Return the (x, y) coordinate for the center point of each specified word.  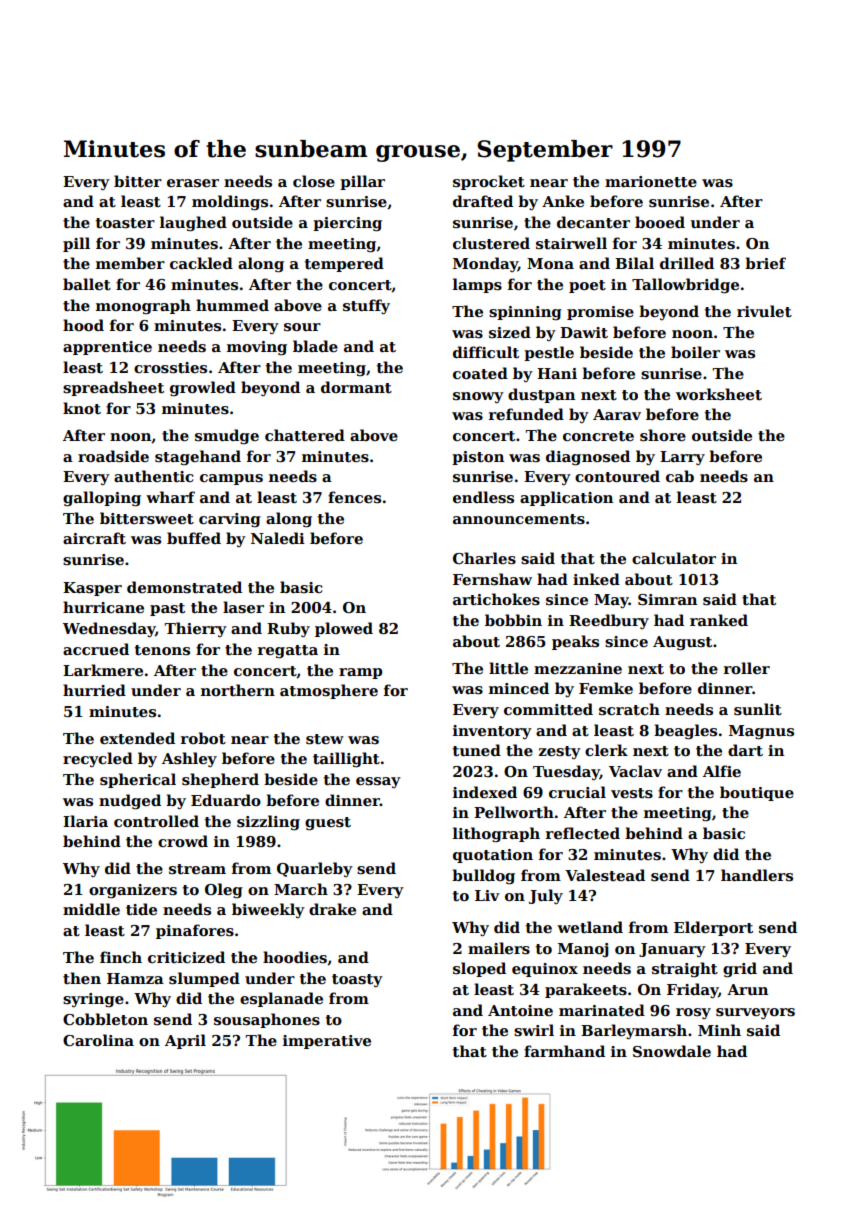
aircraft (94, 538)
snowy (478, 397)
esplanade (281, 999)
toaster (125, 223)
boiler (695, 352)
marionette (651, 181)
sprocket (489, 182)
